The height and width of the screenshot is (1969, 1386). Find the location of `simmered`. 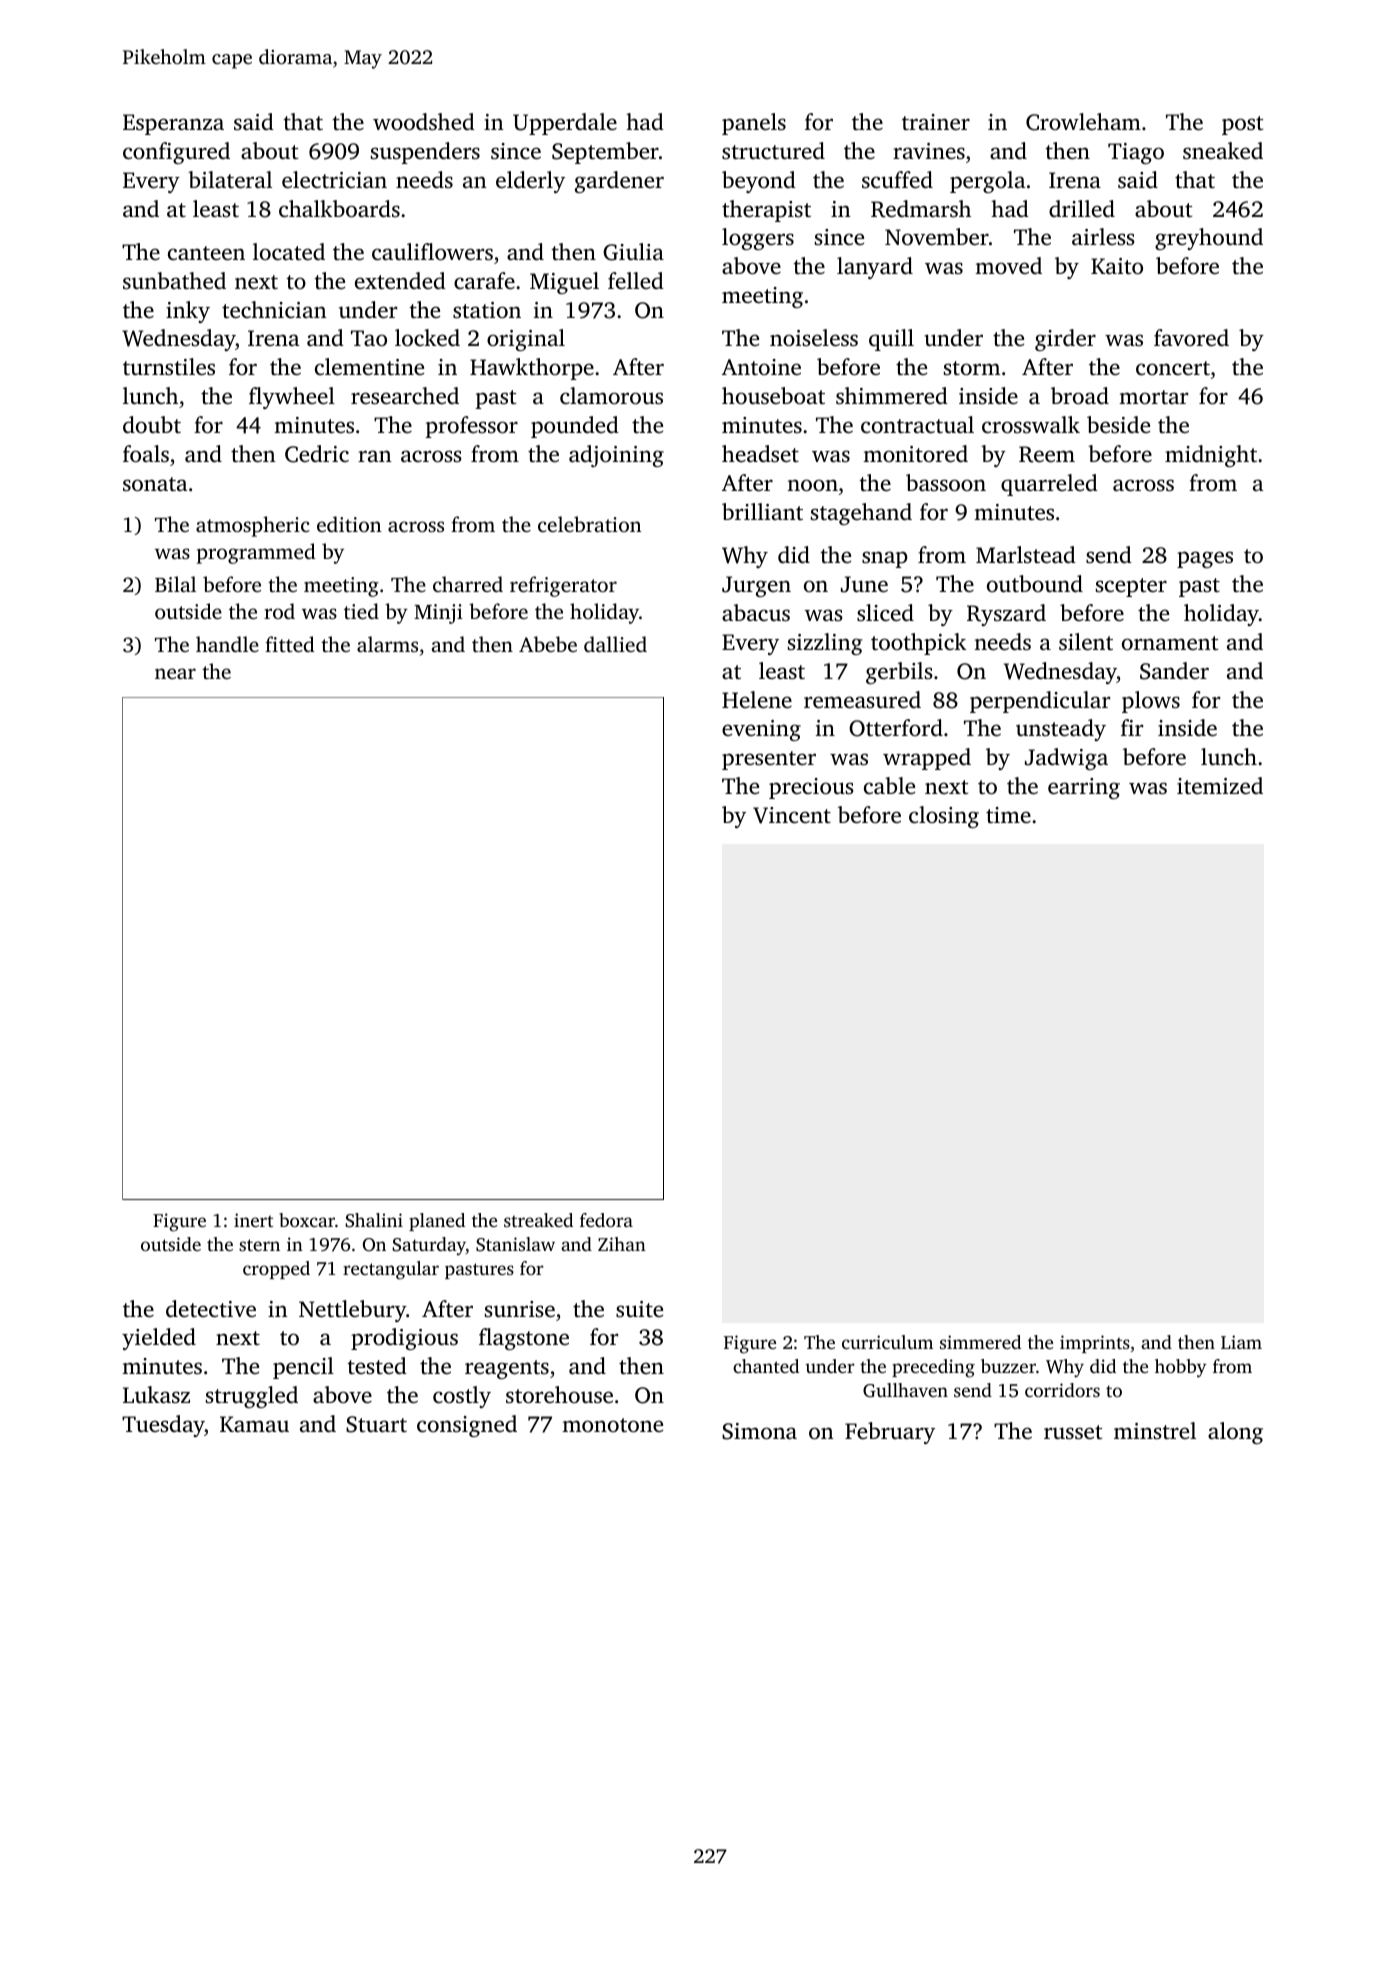

simmered is located at coordinates (980, 1342).
